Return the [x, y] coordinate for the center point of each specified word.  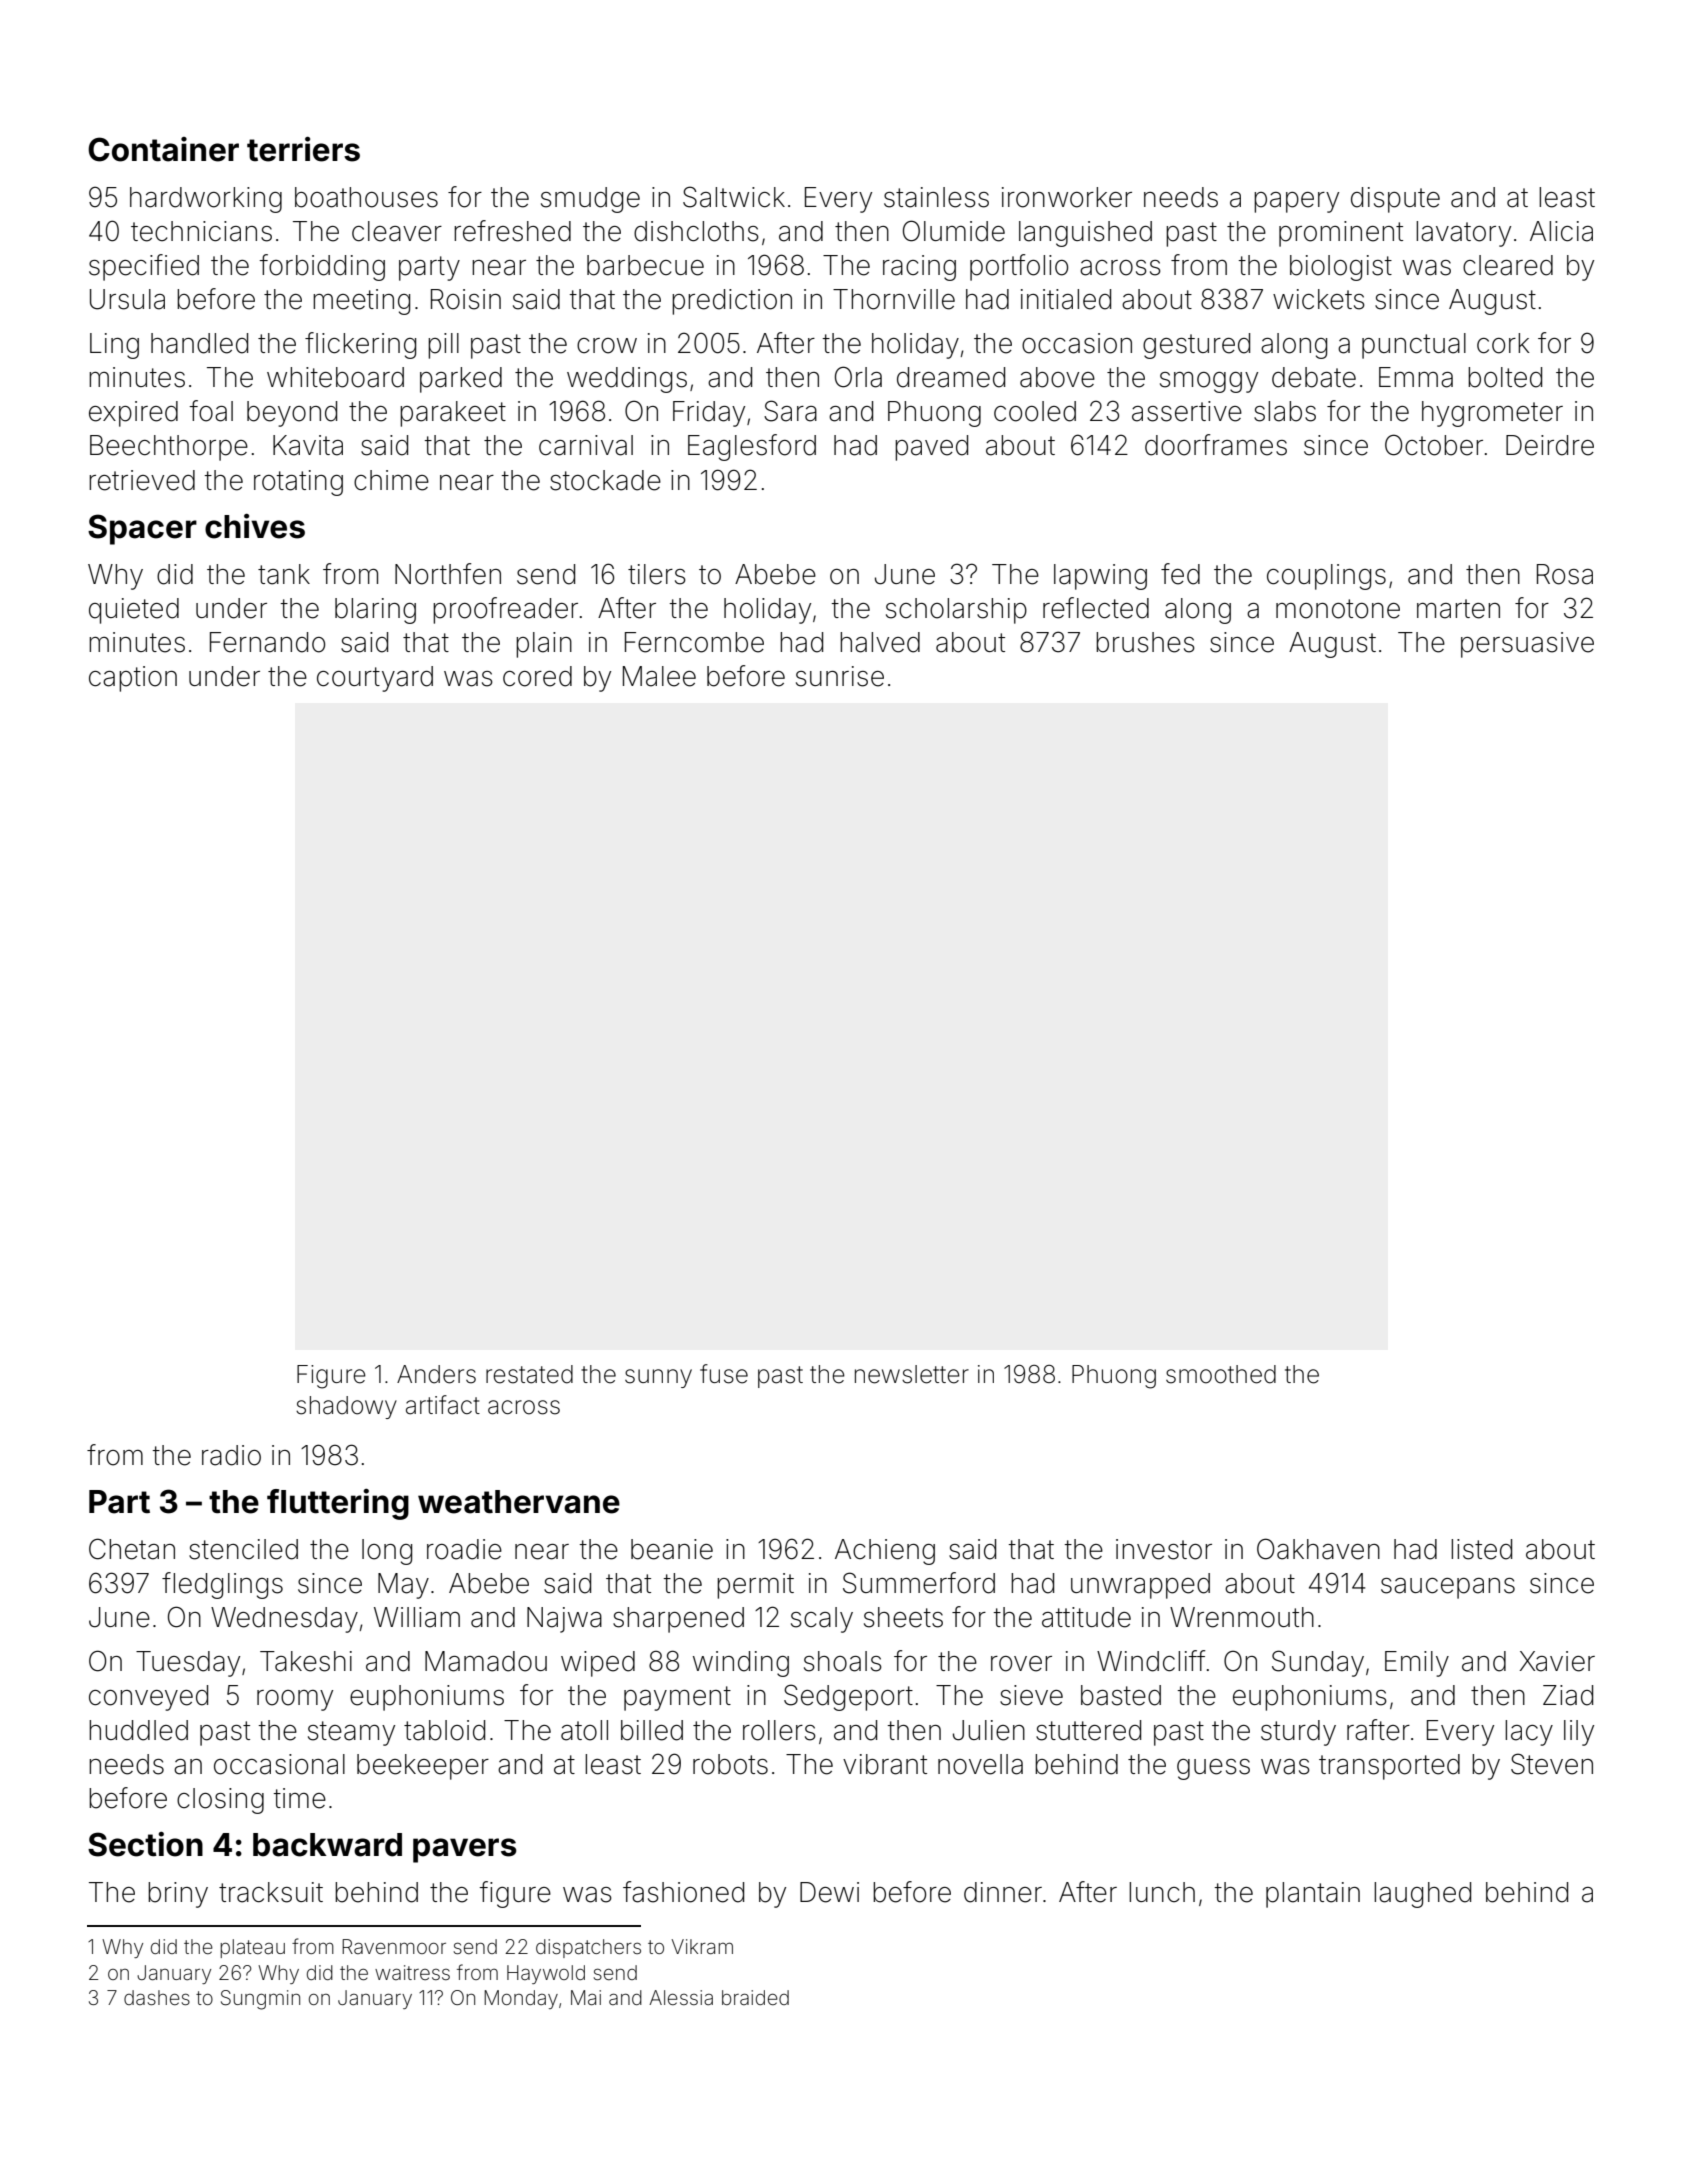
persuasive [1527, 645]
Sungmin [260, 2000]
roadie [464, 1549]
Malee [659, 676]
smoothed [1221, 1374]
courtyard [375, 679]
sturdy [1298, 1733]
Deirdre [1550, 445]
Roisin [466, 299]
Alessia [681, 1997]
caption [133, 679]
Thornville [894, 299]
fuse [724, 1374]
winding [741, 1664]
